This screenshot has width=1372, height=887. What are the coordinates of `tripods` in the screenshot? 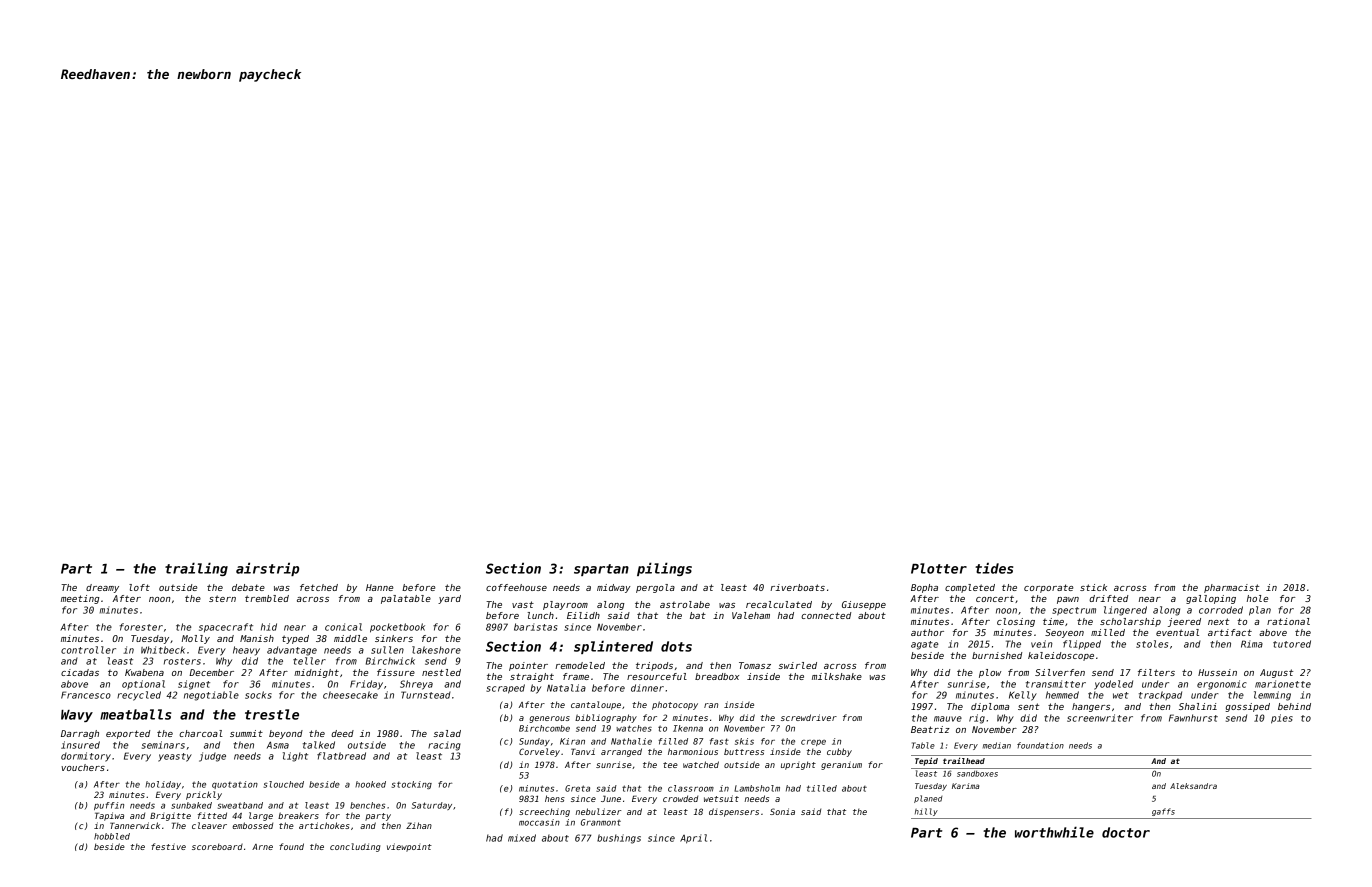 It's located at (654, 666).
